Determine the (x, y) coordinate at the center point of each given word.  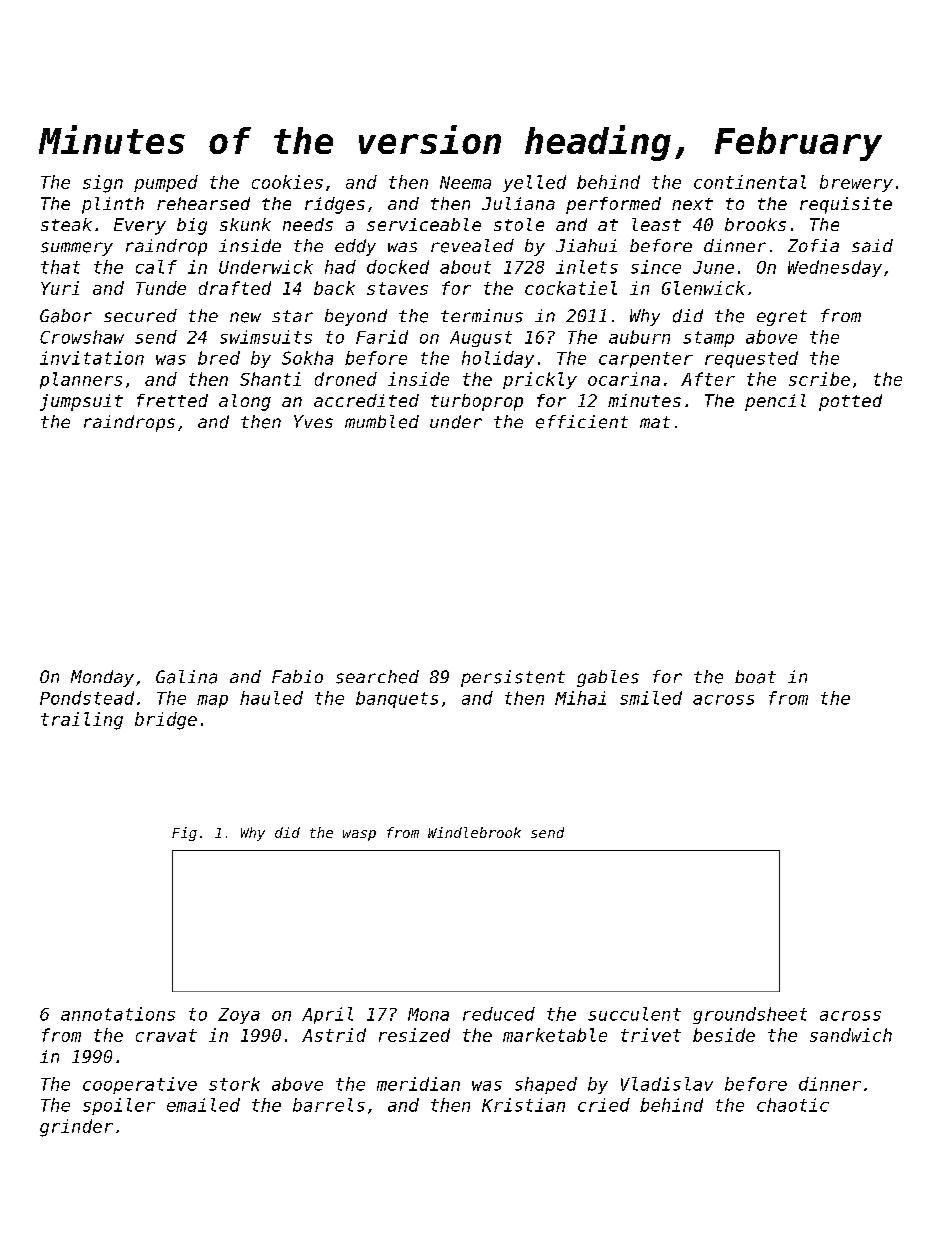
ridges (335, 205)
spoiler (119, 1106)
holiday (498, 359)
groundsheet (750, 1015)
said (872, 245)
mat (655, 422)
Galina (186, 677)
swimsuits (266, 337)
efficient (582, 422)
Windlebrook (474, 832)
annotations (118, 1014)
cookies (287, 182)
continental (750, 182)
